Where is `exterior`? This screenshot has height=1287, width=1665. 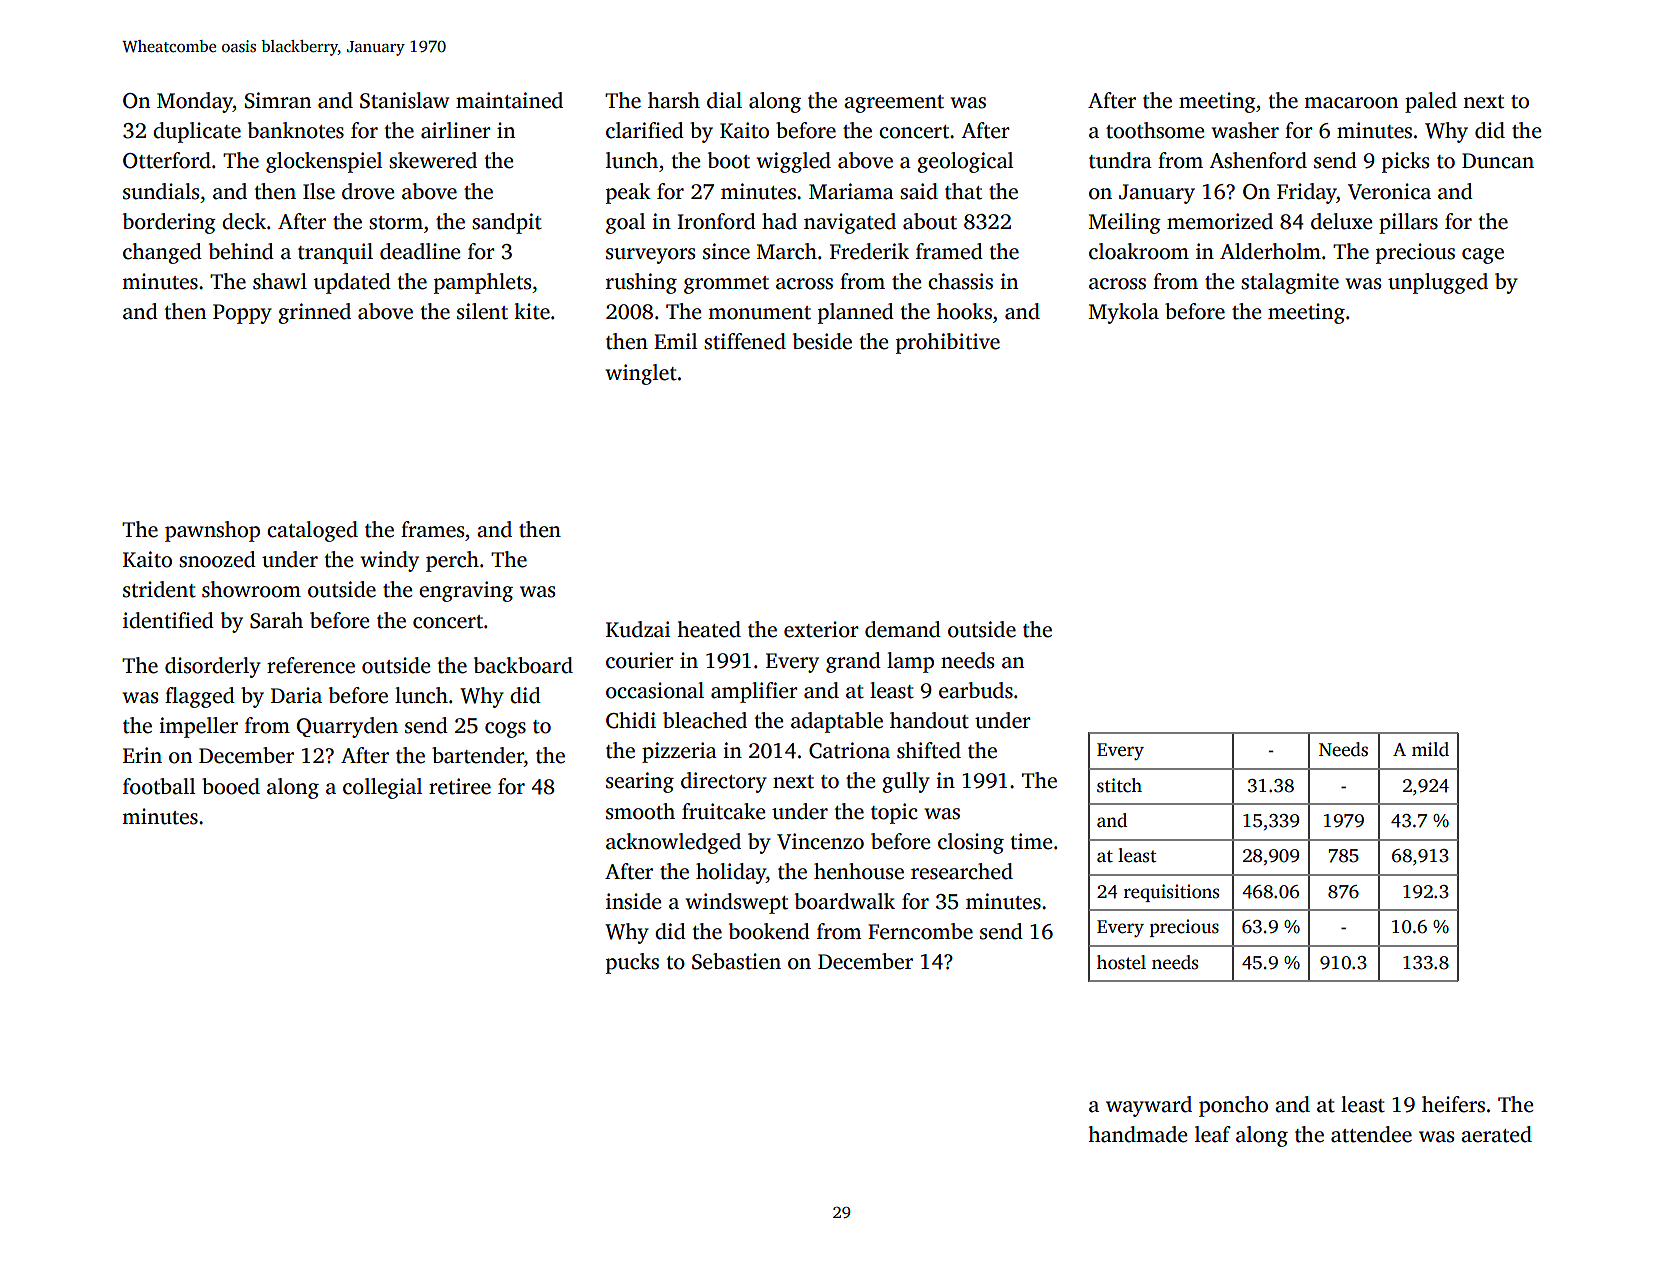
exterior is located at coordinates (821, 629).
